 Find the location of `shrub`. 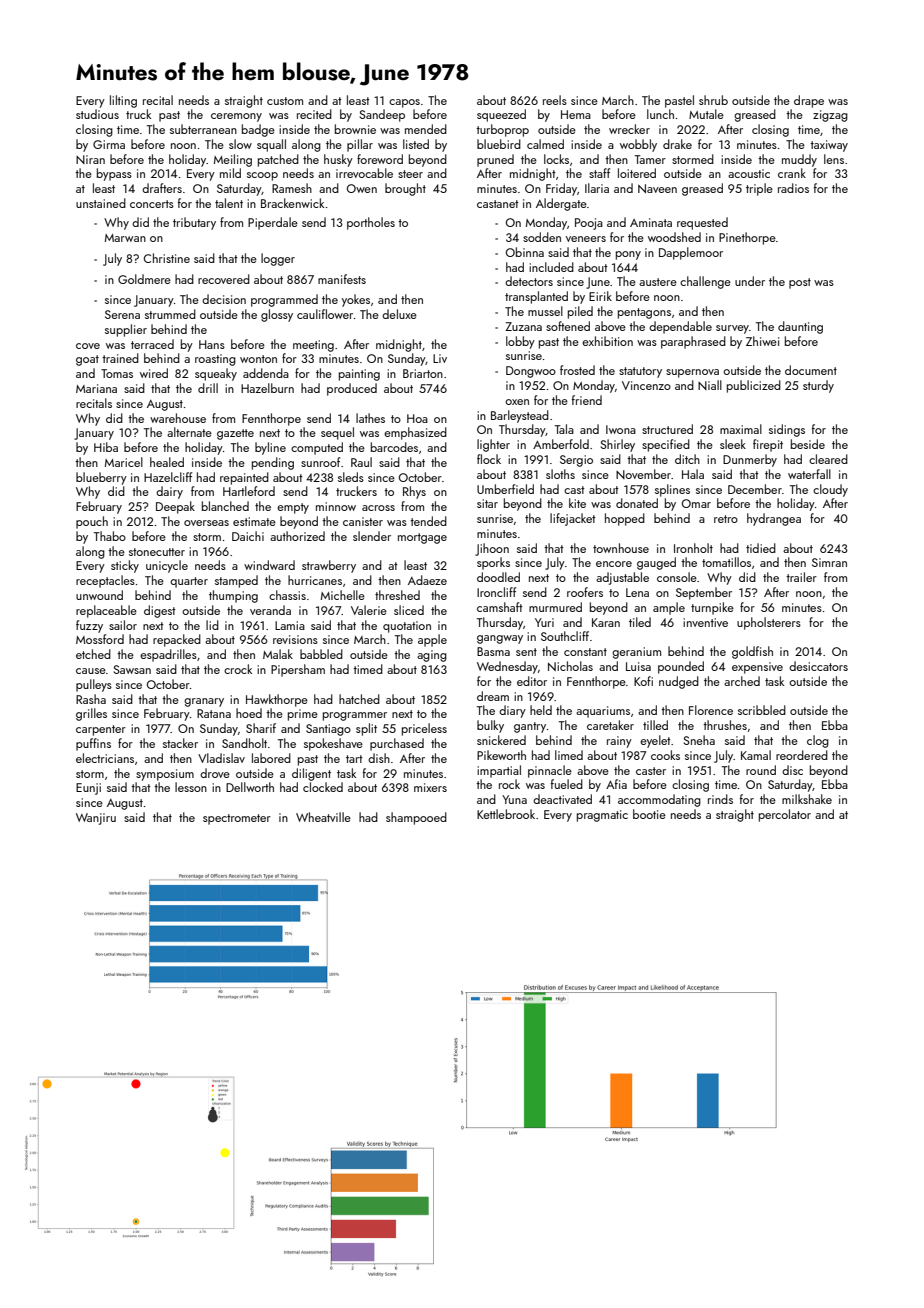

shrub is located at coordinates (713, 100).
